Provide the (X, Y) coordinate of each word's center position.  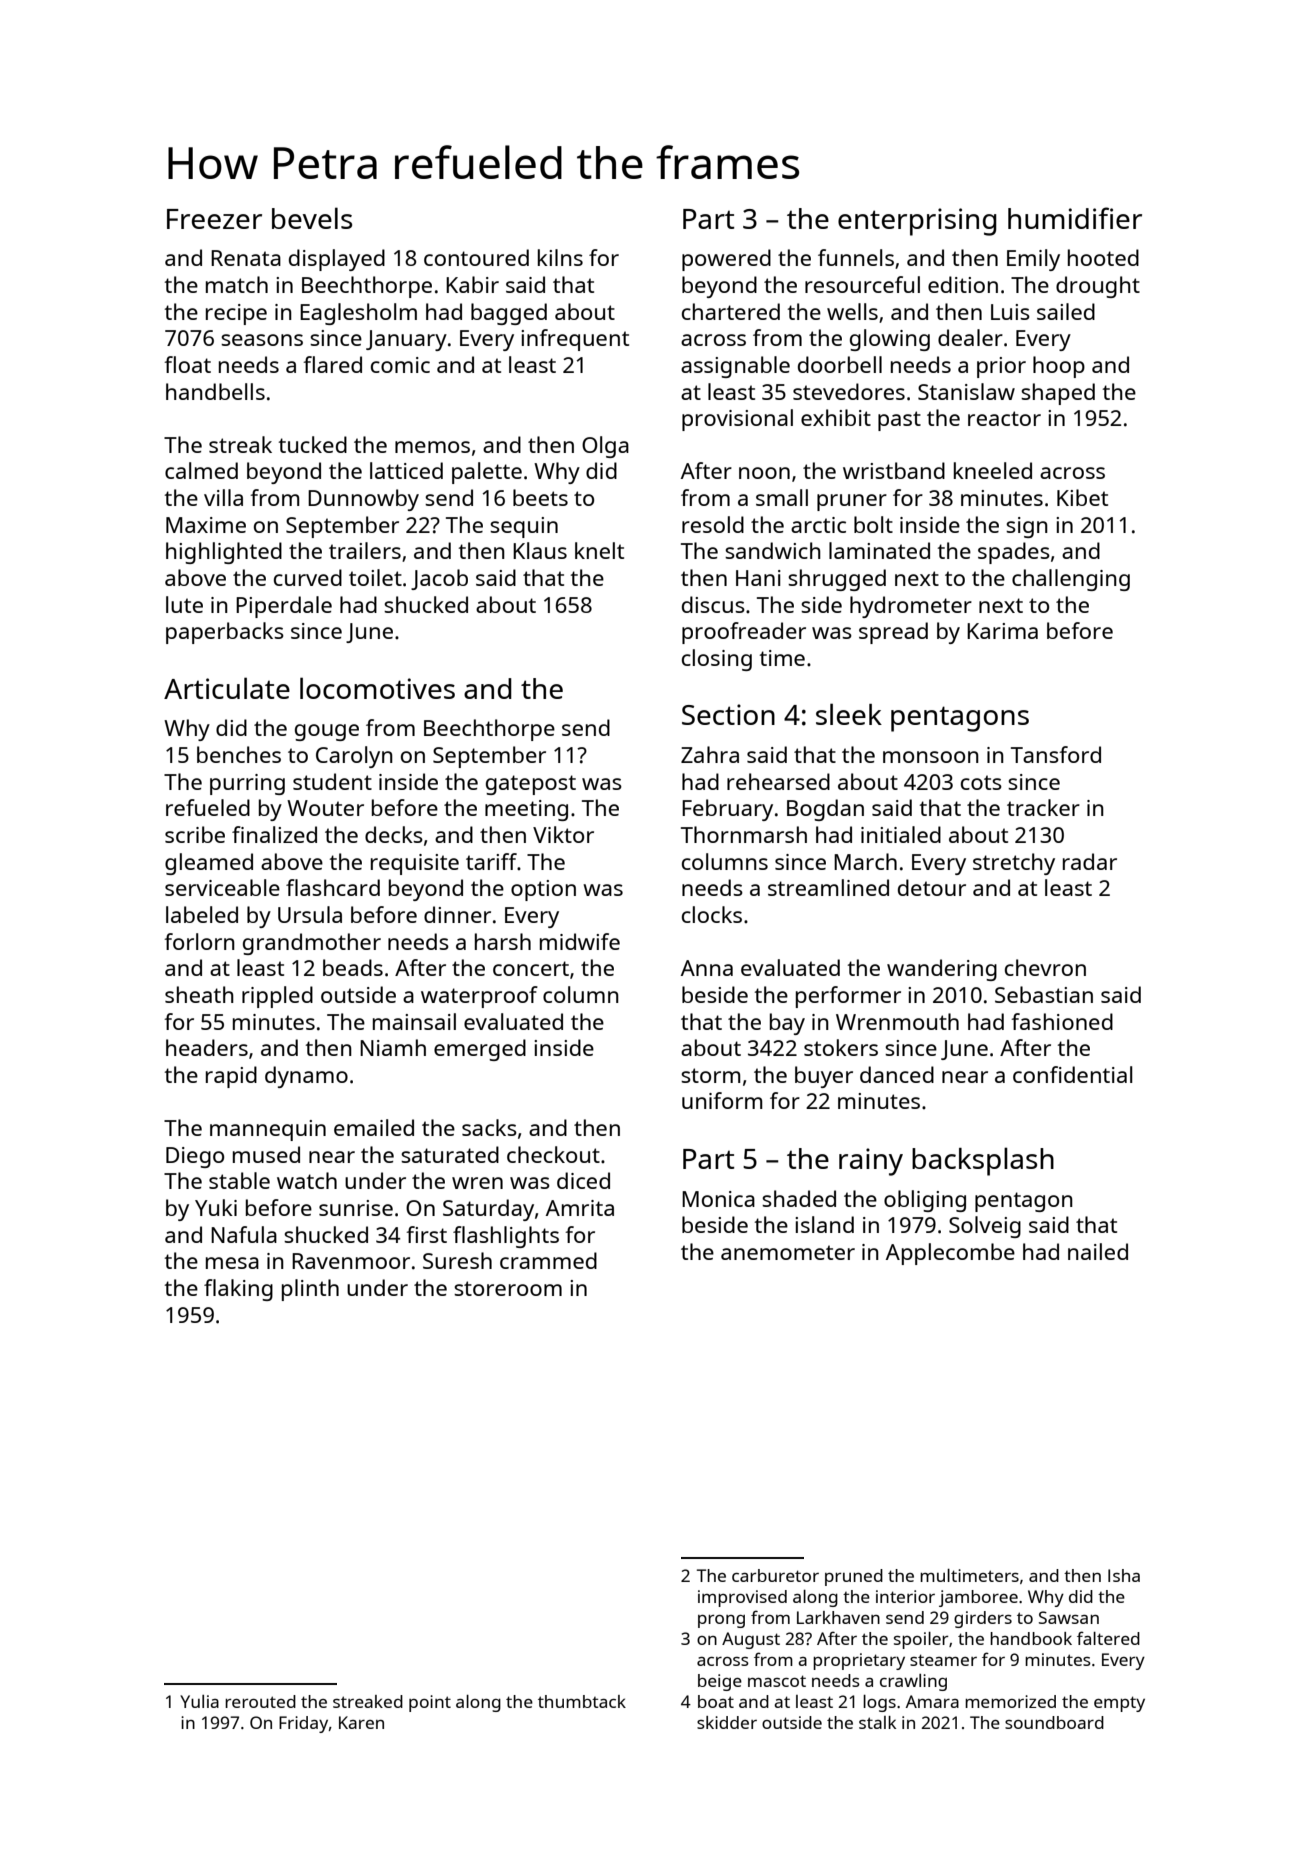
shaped (1058, 394)
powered (726, 260)
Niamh (393, 1047)
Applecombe (950, 1254)
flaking (238, 1290)
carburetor (775, 1575)
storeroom (508, 1288)
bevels (312, 218)
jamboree (978, 1598)
